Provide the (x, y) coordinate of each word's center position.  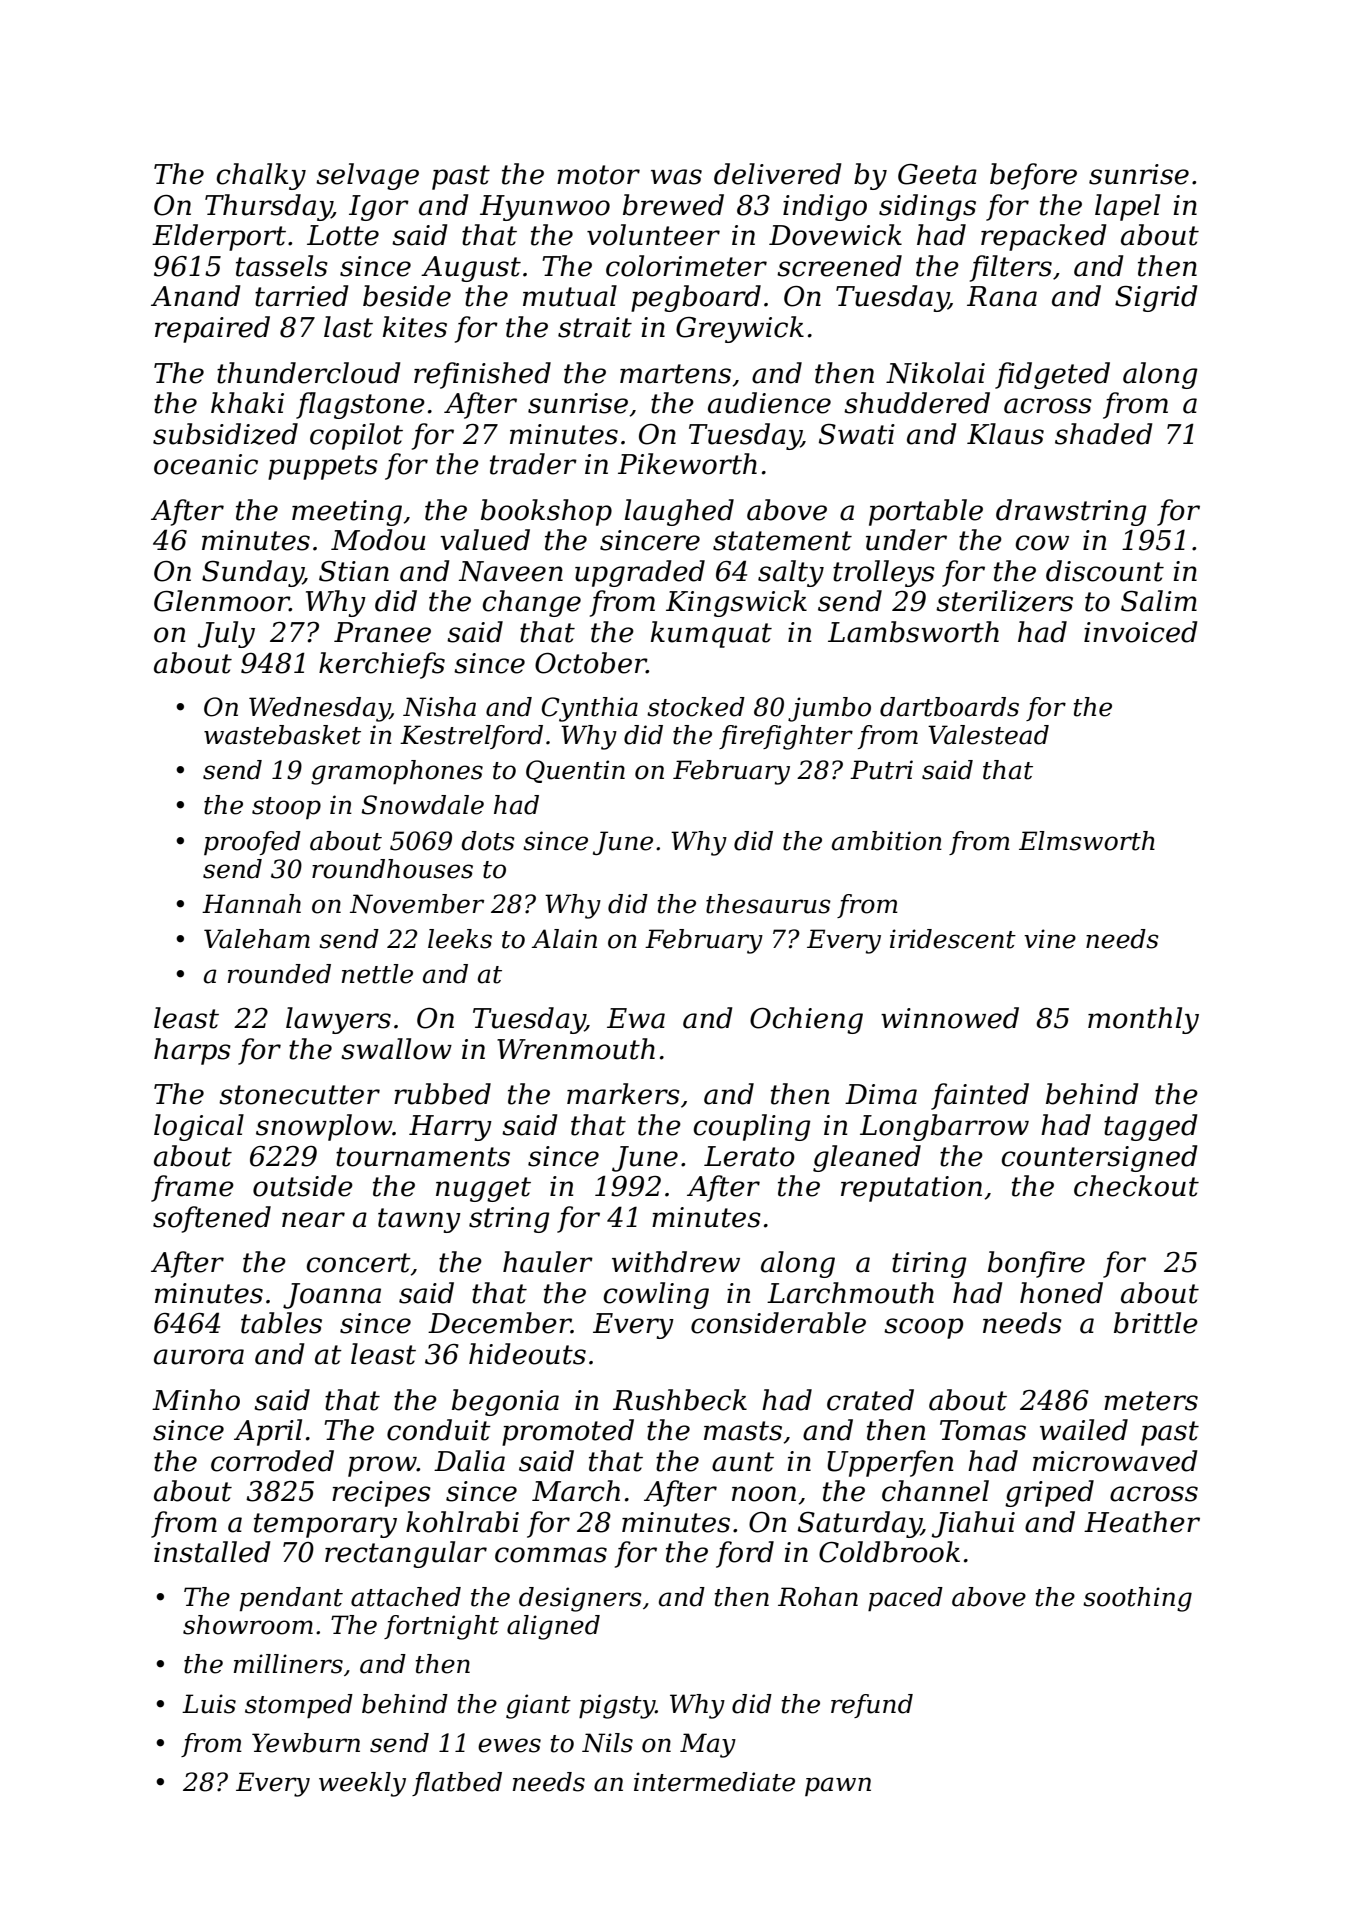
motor (598, 175)
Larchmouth (850, 1293)
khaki (247, 403)
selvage (367, 176)
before (1033, 176)
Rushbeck (680, 1400)
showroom (248, 1625)
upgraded (640, 573)
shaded (1103, 434)
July (226, 634)
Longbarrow (944, 1127)
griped (1049, 1493)
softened (212, 1219)
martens (675, 374)
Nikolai (935, 373)
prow (382, 1466)
